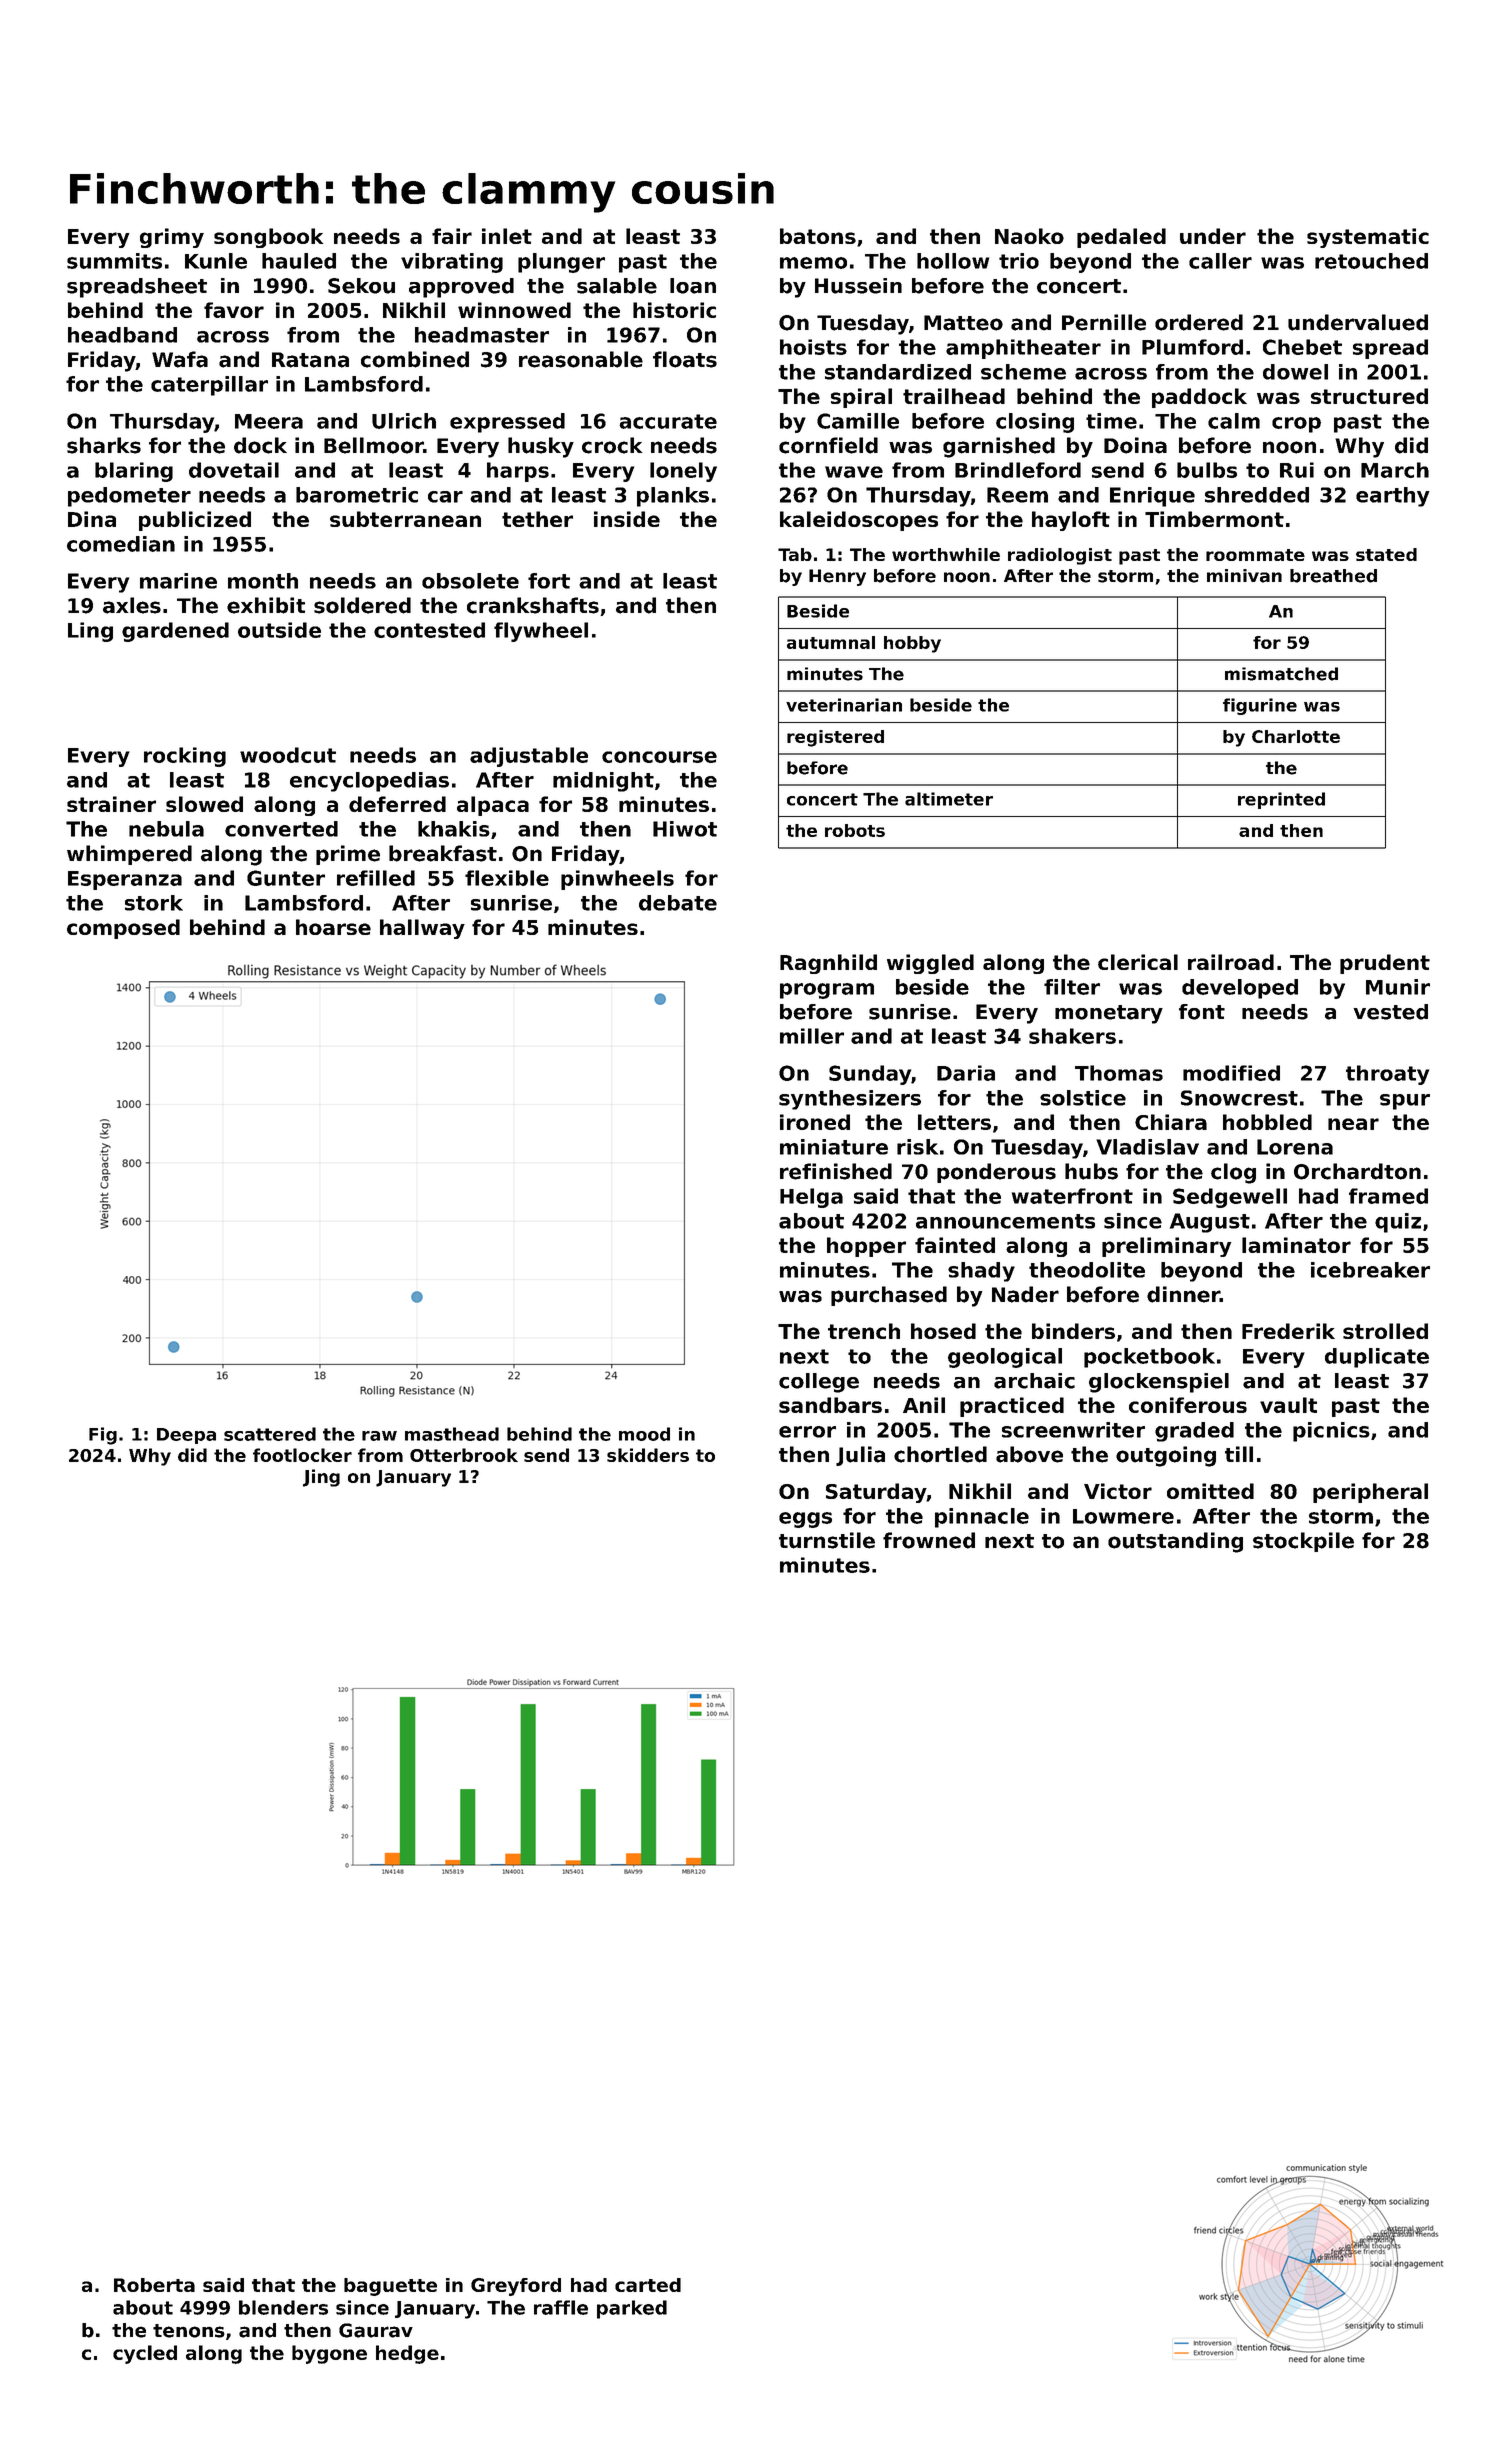 The image size is (1496, 2464). What do you see at coordinates (154, 2285) in the screenshot?
I see `Roberta` at bounding box center [154, 2285].
